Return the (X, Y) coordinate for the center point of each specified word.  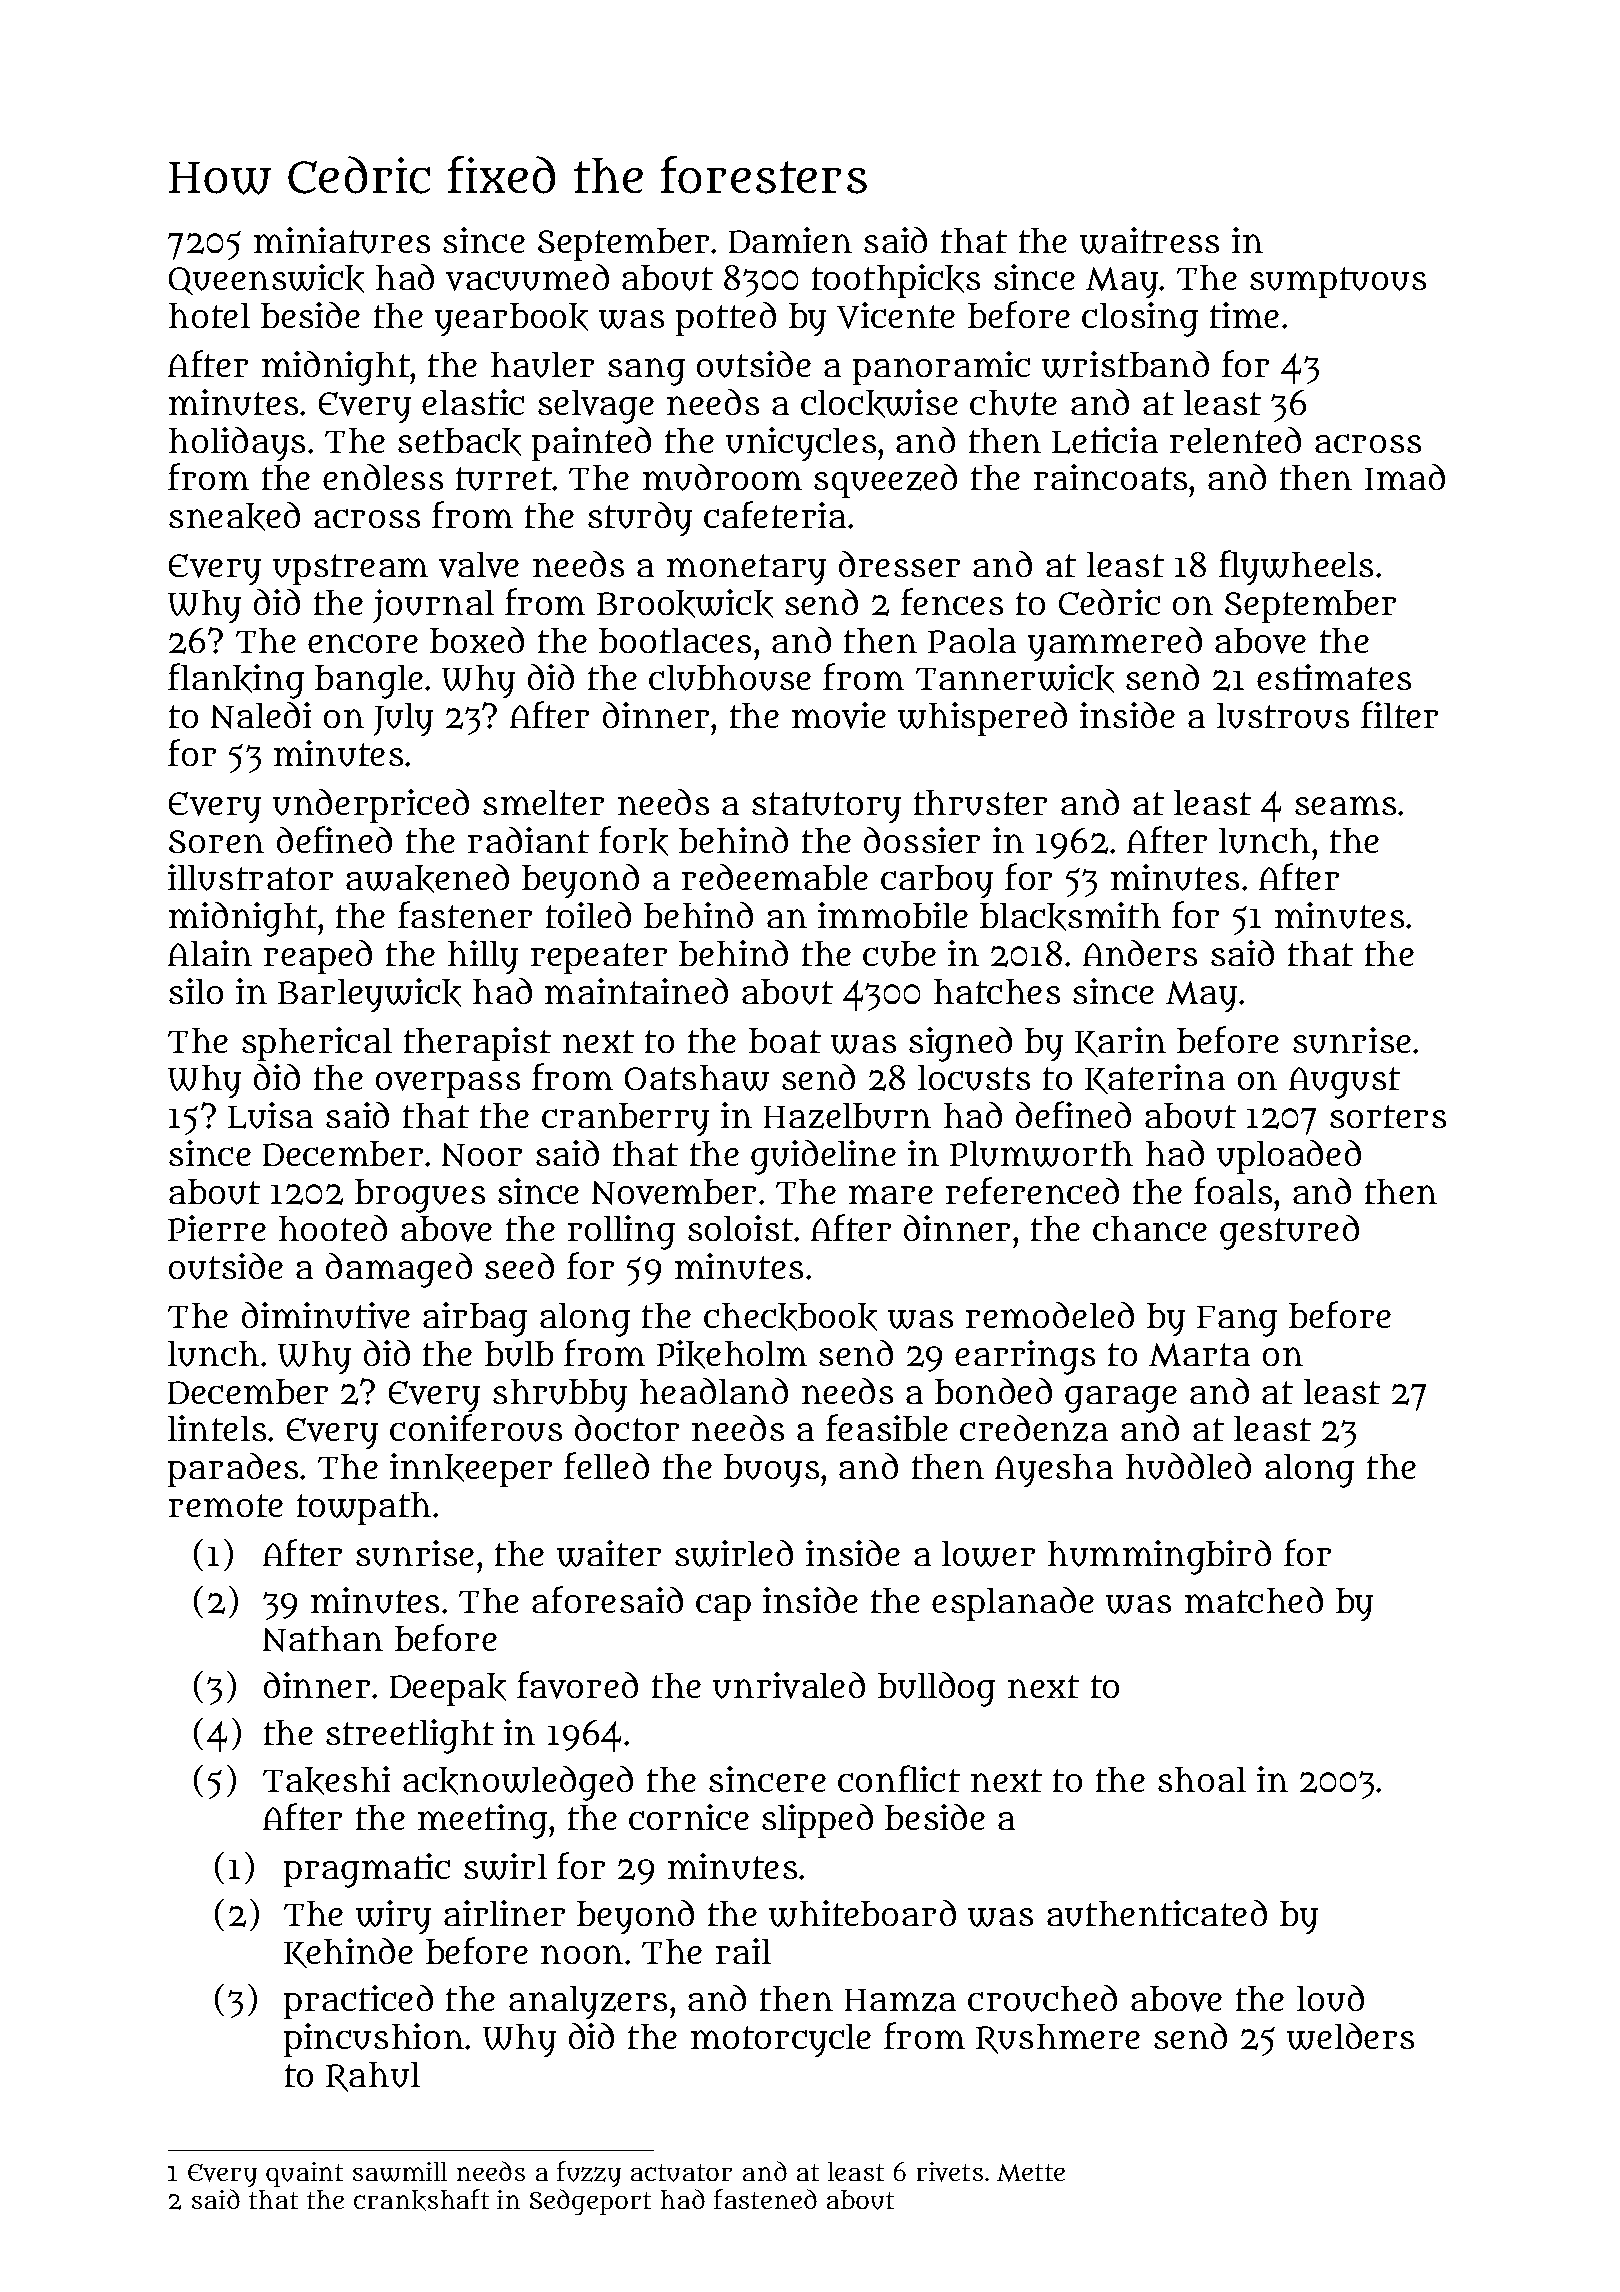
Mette (1031, 2173)
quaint (304, 2174)
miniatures (342, 240)
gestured (1289, 1232)
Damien (790, 240)
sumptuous (1338, 282)
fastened (765, 2199)
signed (960, 1044)
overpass (448, 1085)
